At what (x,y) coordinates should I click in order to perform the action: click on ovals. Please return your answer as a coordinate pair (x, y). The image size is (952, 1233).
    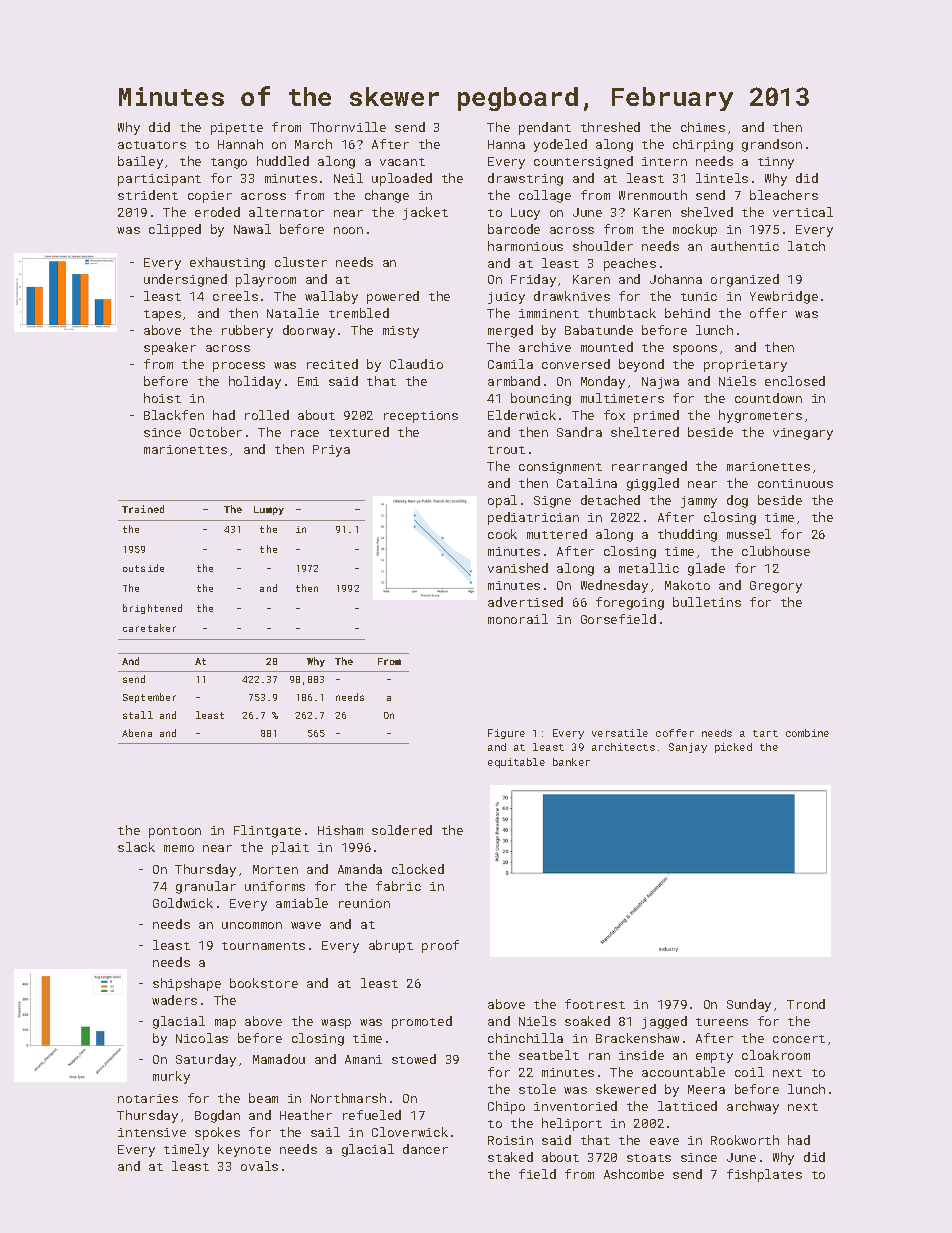
    Looking at the image, I should click on (259, 1166).
